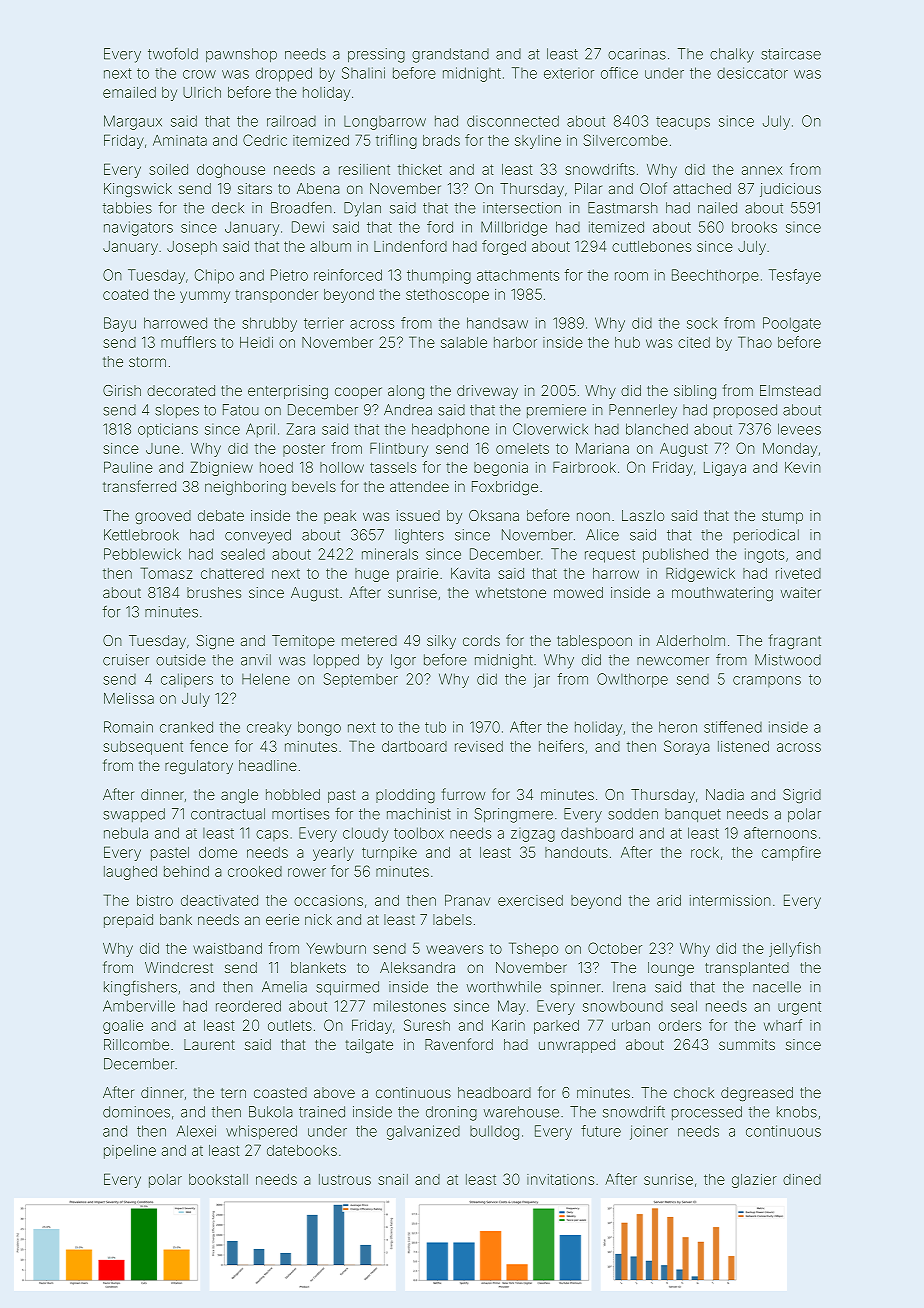  I want to click on pressing, so click(376, 55).
